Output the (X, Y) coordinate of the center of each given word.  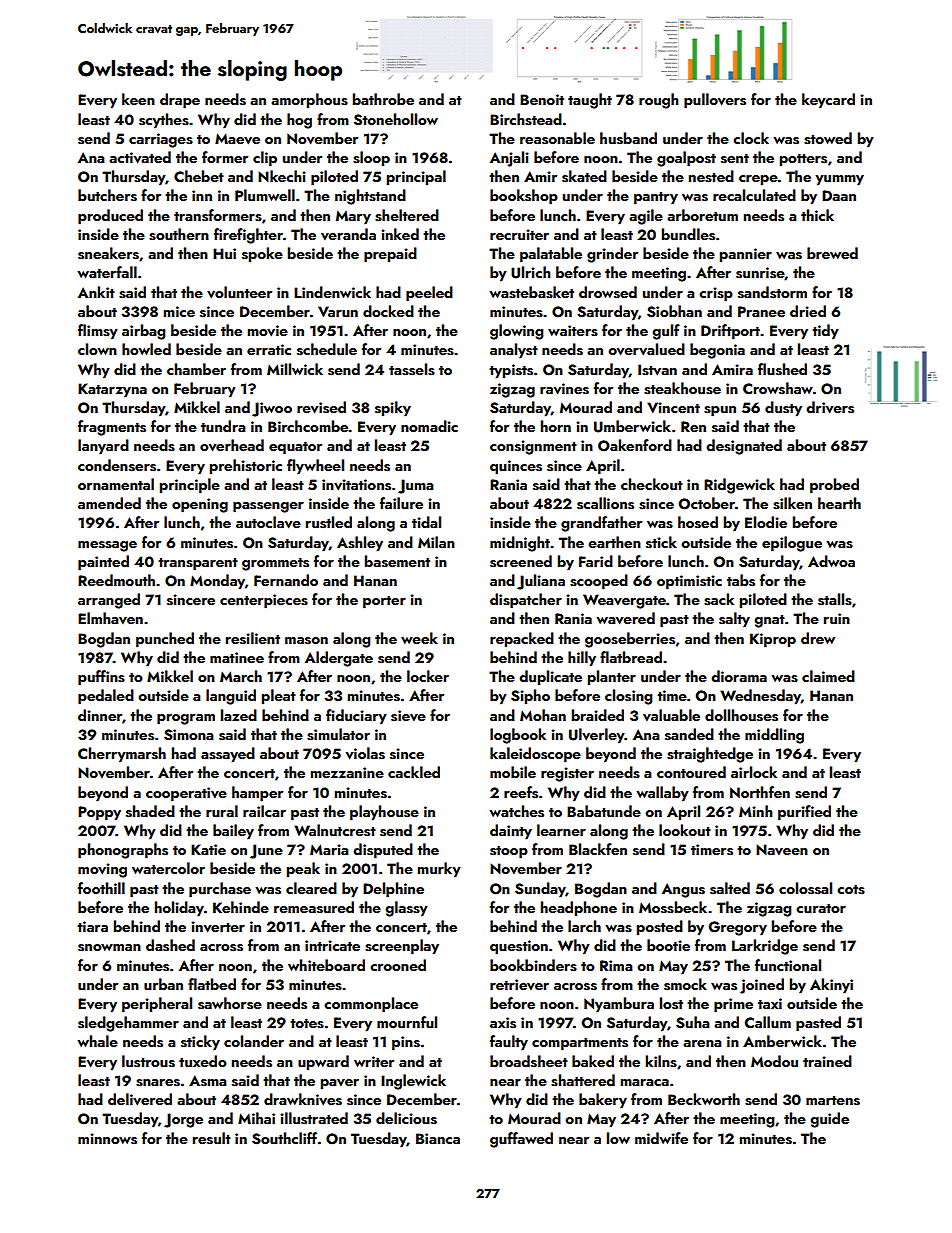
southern (179, 234)
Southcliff (284, 1138)
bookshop (524, 197)
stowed (828, 138)
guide (829, 1120)
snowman (109, 948)
